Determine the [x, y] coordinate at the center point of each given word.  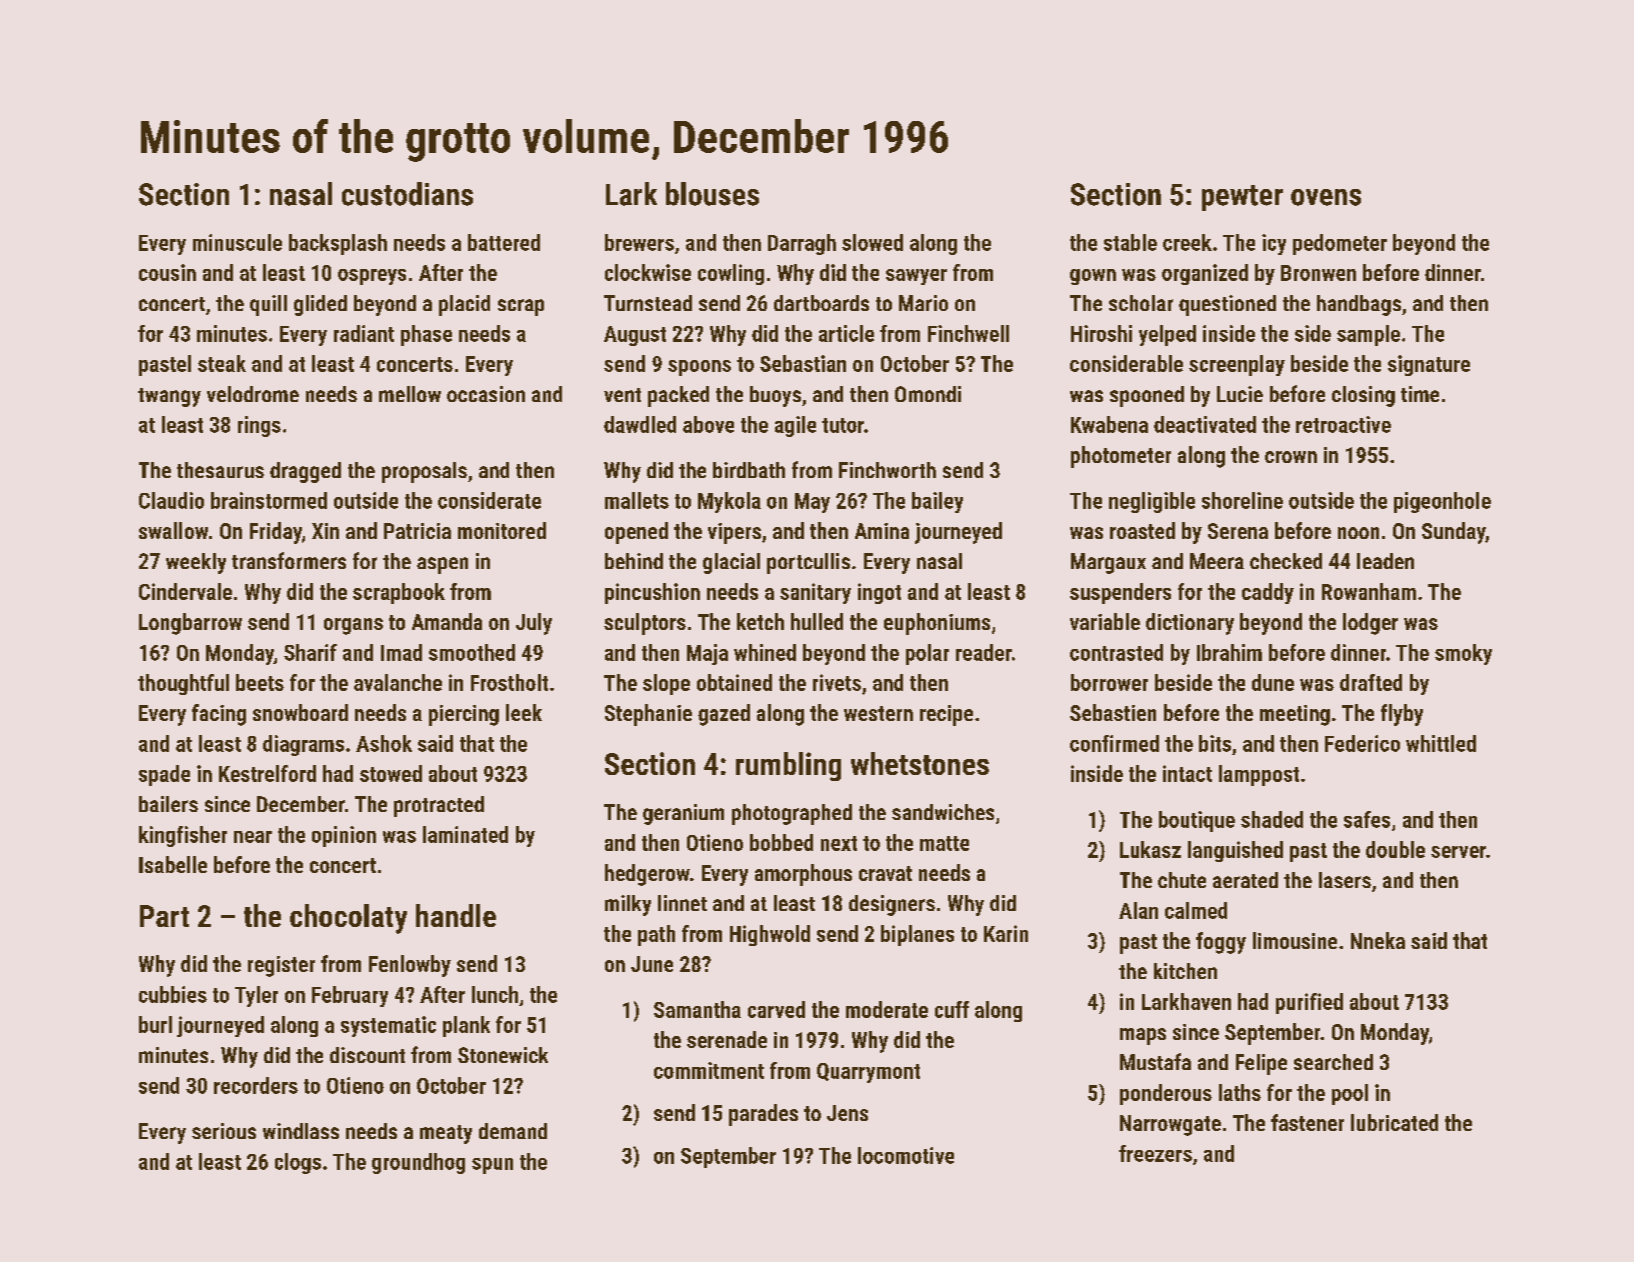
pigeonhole [1442, 502]
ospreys [372, 277]
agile [795, 426]
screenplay [1237, 365]
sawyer [916, 277]
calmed [1196, 910]
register [281, 966]
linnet [682, 903]
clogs [298, 1163]
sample [1368, 335]
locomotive [906, 1155]
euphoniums [937, 624]
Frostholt [509, 682]
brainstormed [269, 500]
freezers [1155, 1153]
